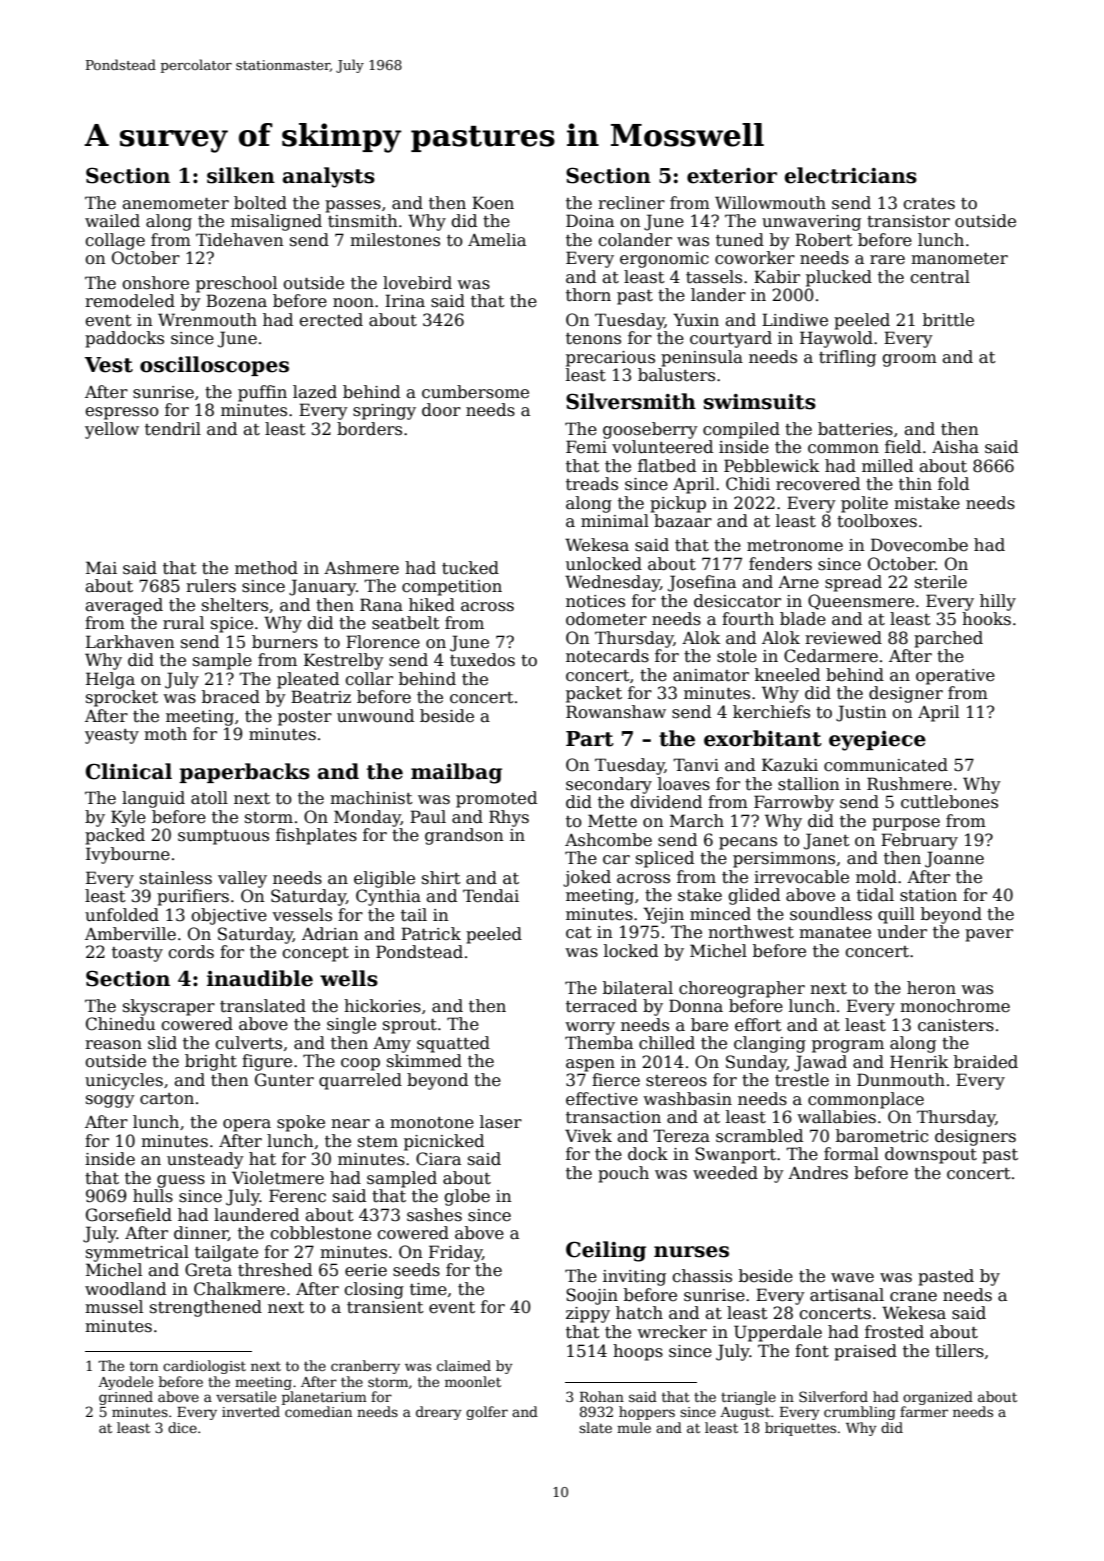  What do you see at coordinates (182, 1427) in the screenshot?
I see `dice` at bounding box center [182, 1427].
